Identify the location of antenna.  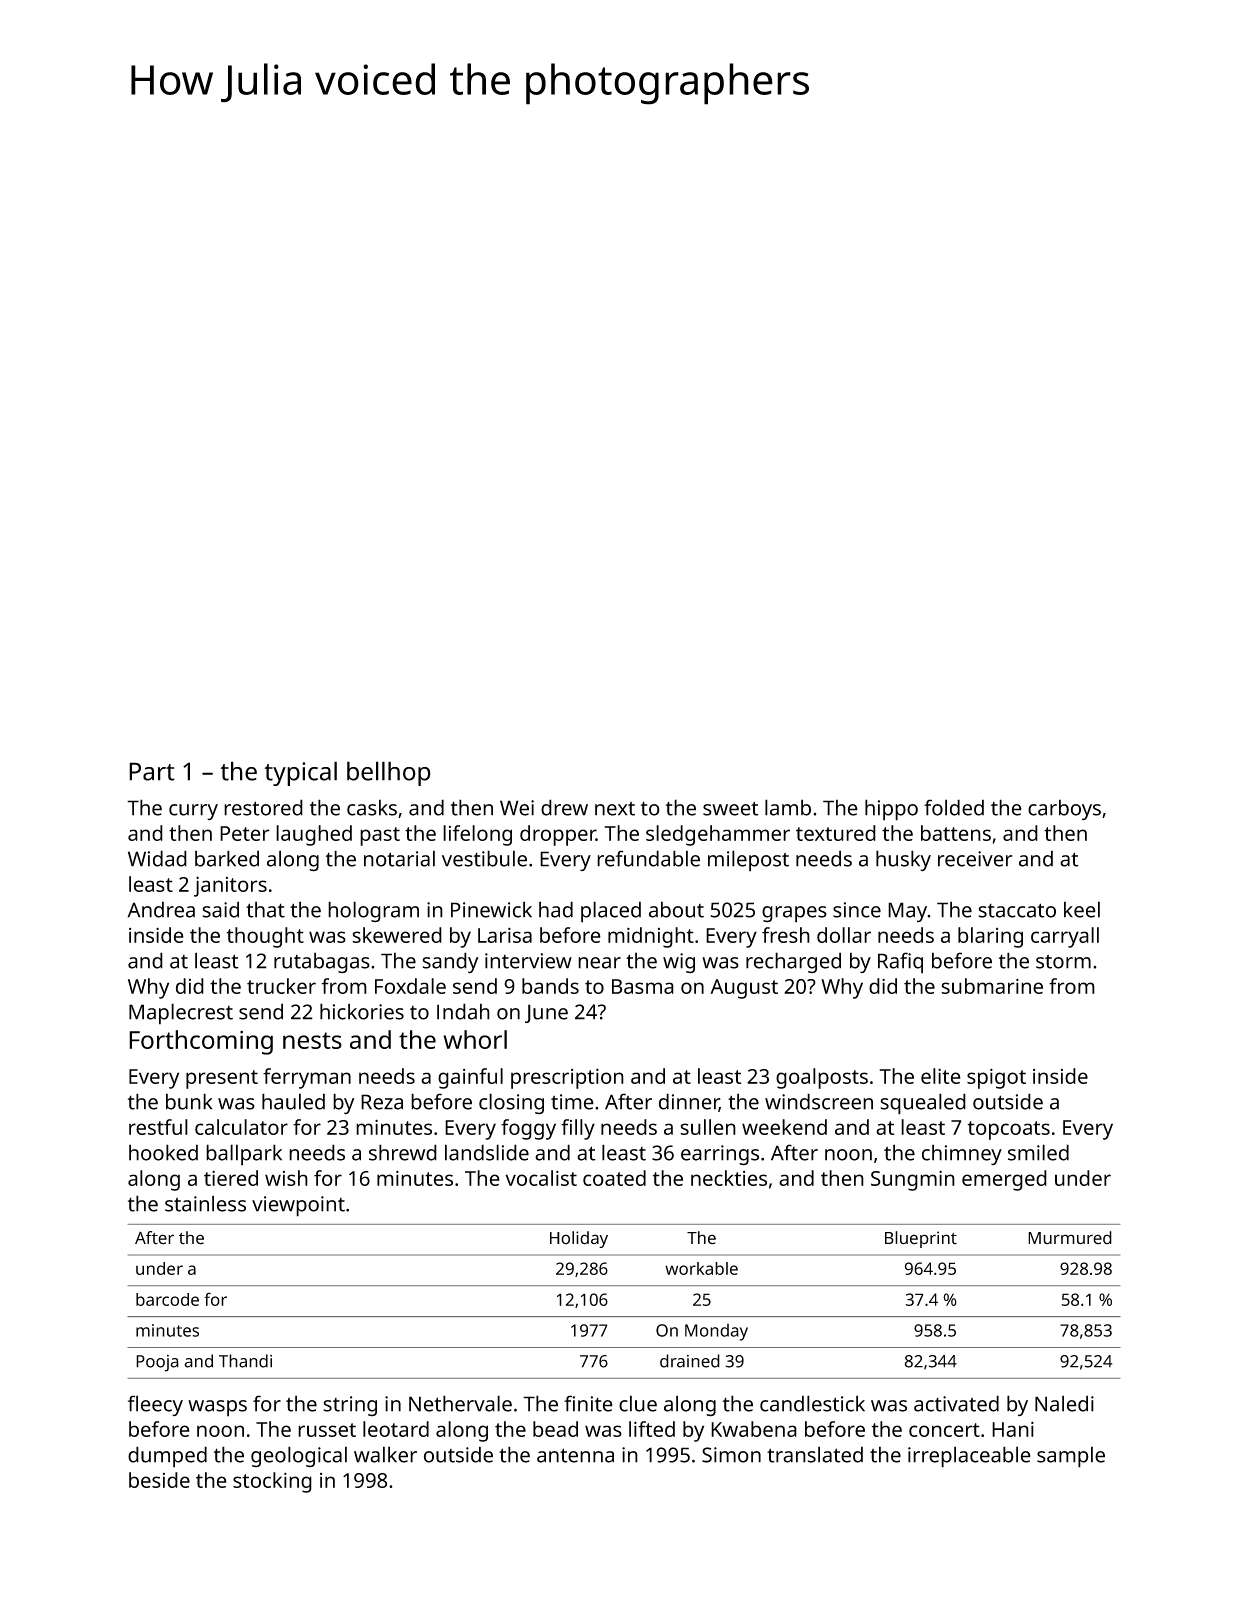
(575, 1455).
